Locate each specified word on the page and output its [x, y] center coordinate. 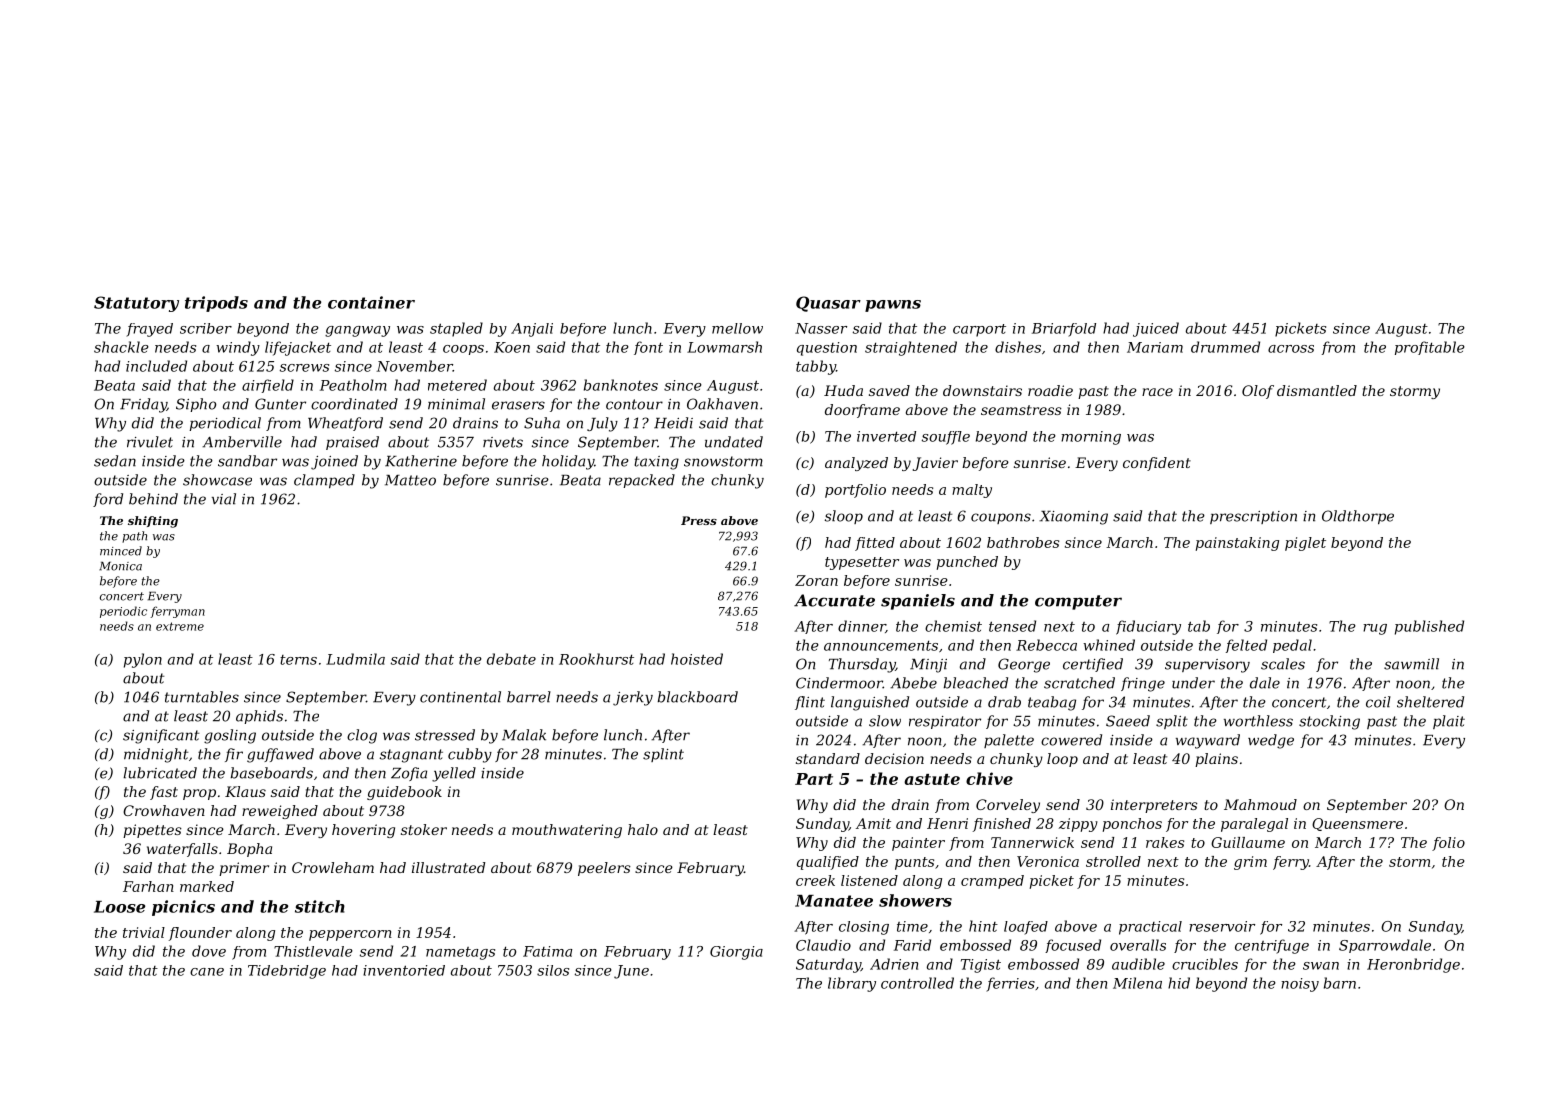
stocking [1329, 722]
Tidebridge [287, 972]
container [371, 302]
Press [699, 520]
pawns [893, 306]
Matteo [410, 480]
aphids [259, 717]
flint [810, 703]
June [631, 972]
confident [1157, 464]
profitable [1430, 348]
